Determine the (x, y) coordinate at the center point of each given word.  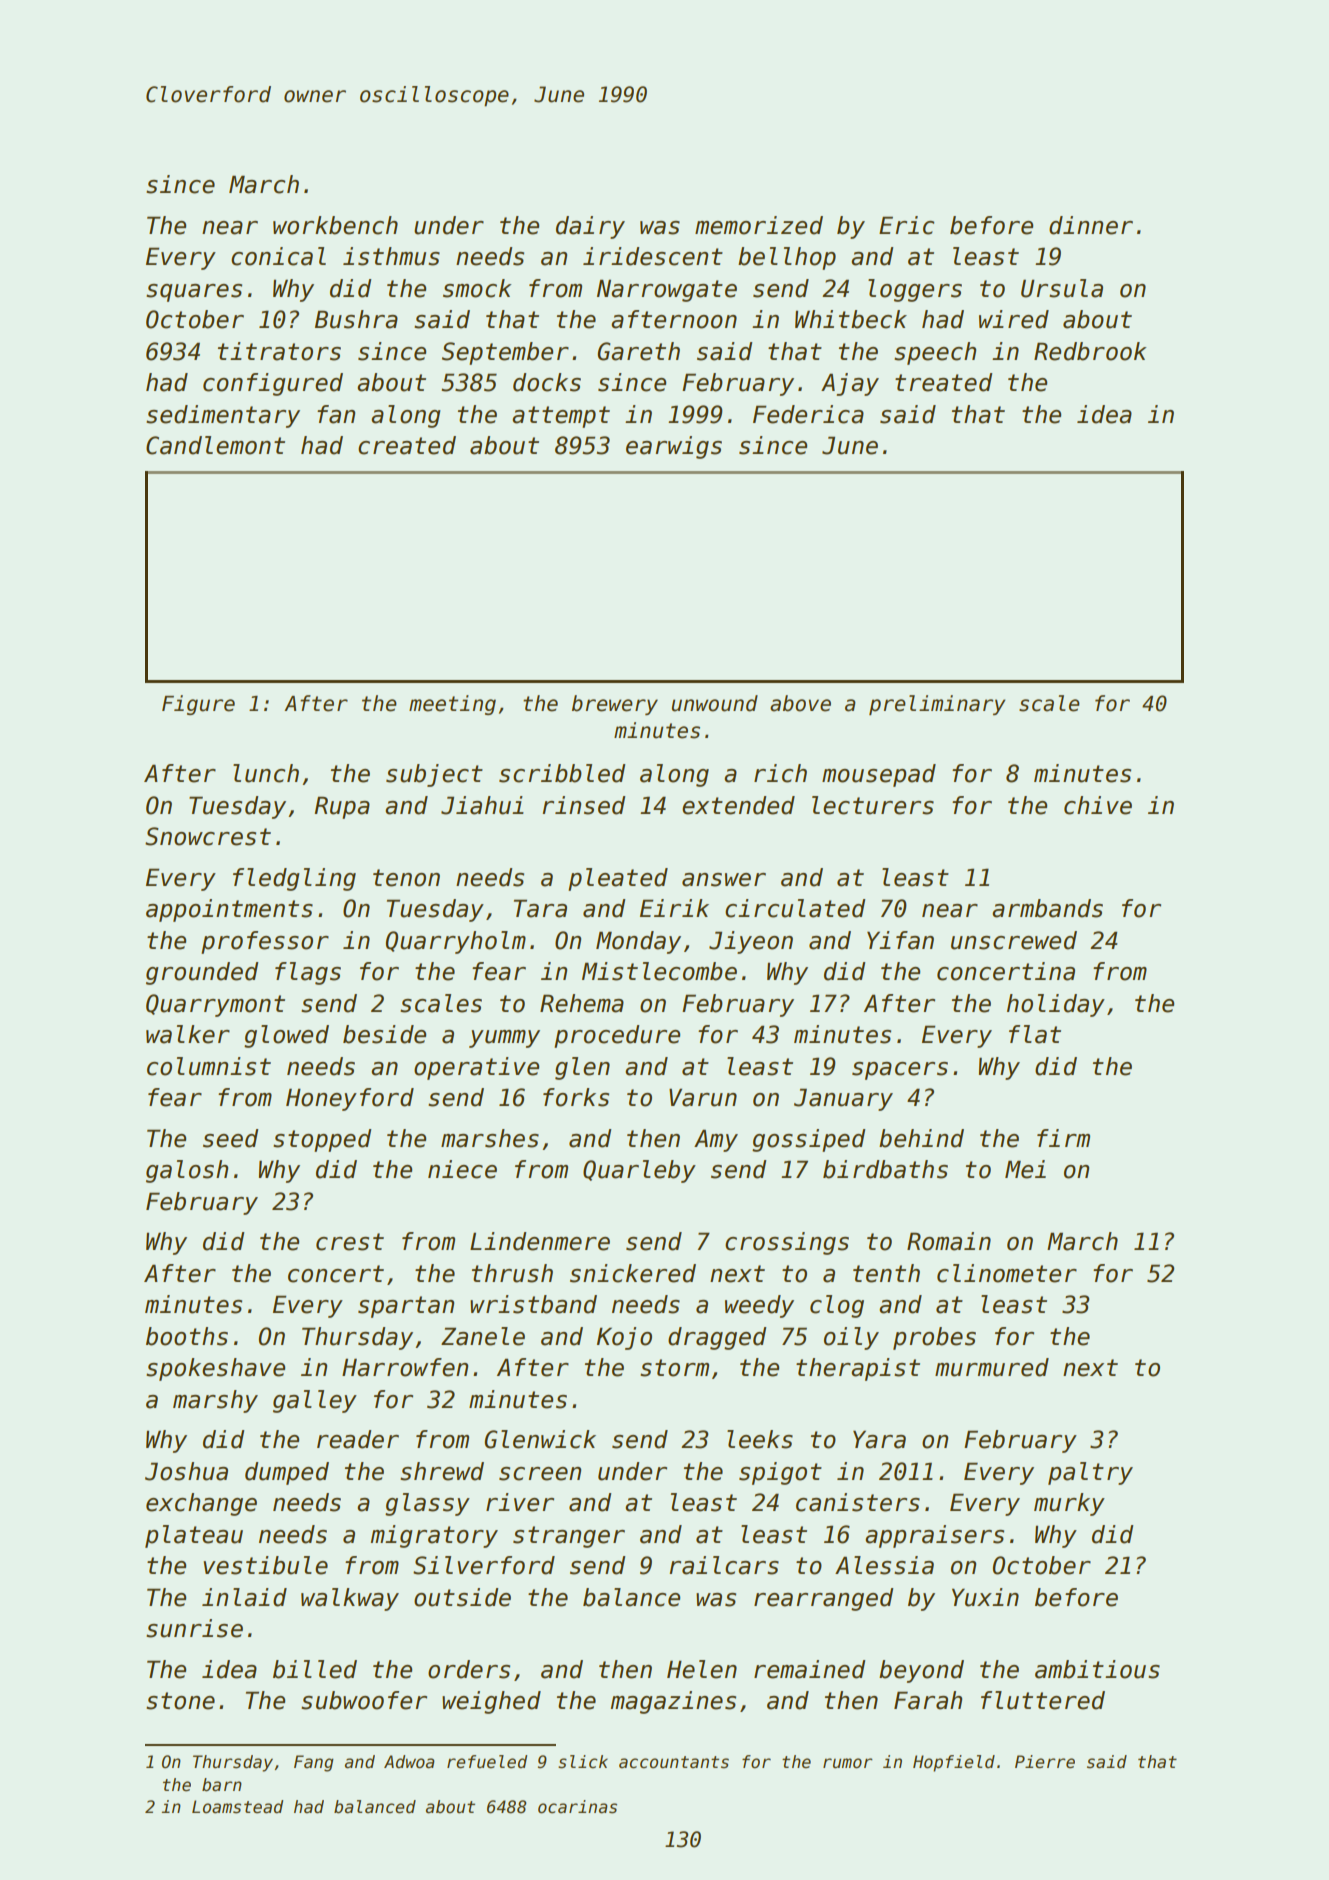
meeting (452, 705)
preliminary (937, 705)
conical (278, 256)
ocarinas (577, 1807)
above (800, 703)
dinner (1091, 225)
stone (180, 1701)
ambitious (1097, 1669)
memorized (759, 225)
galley (315, 1401)
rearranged (823, 1599)
